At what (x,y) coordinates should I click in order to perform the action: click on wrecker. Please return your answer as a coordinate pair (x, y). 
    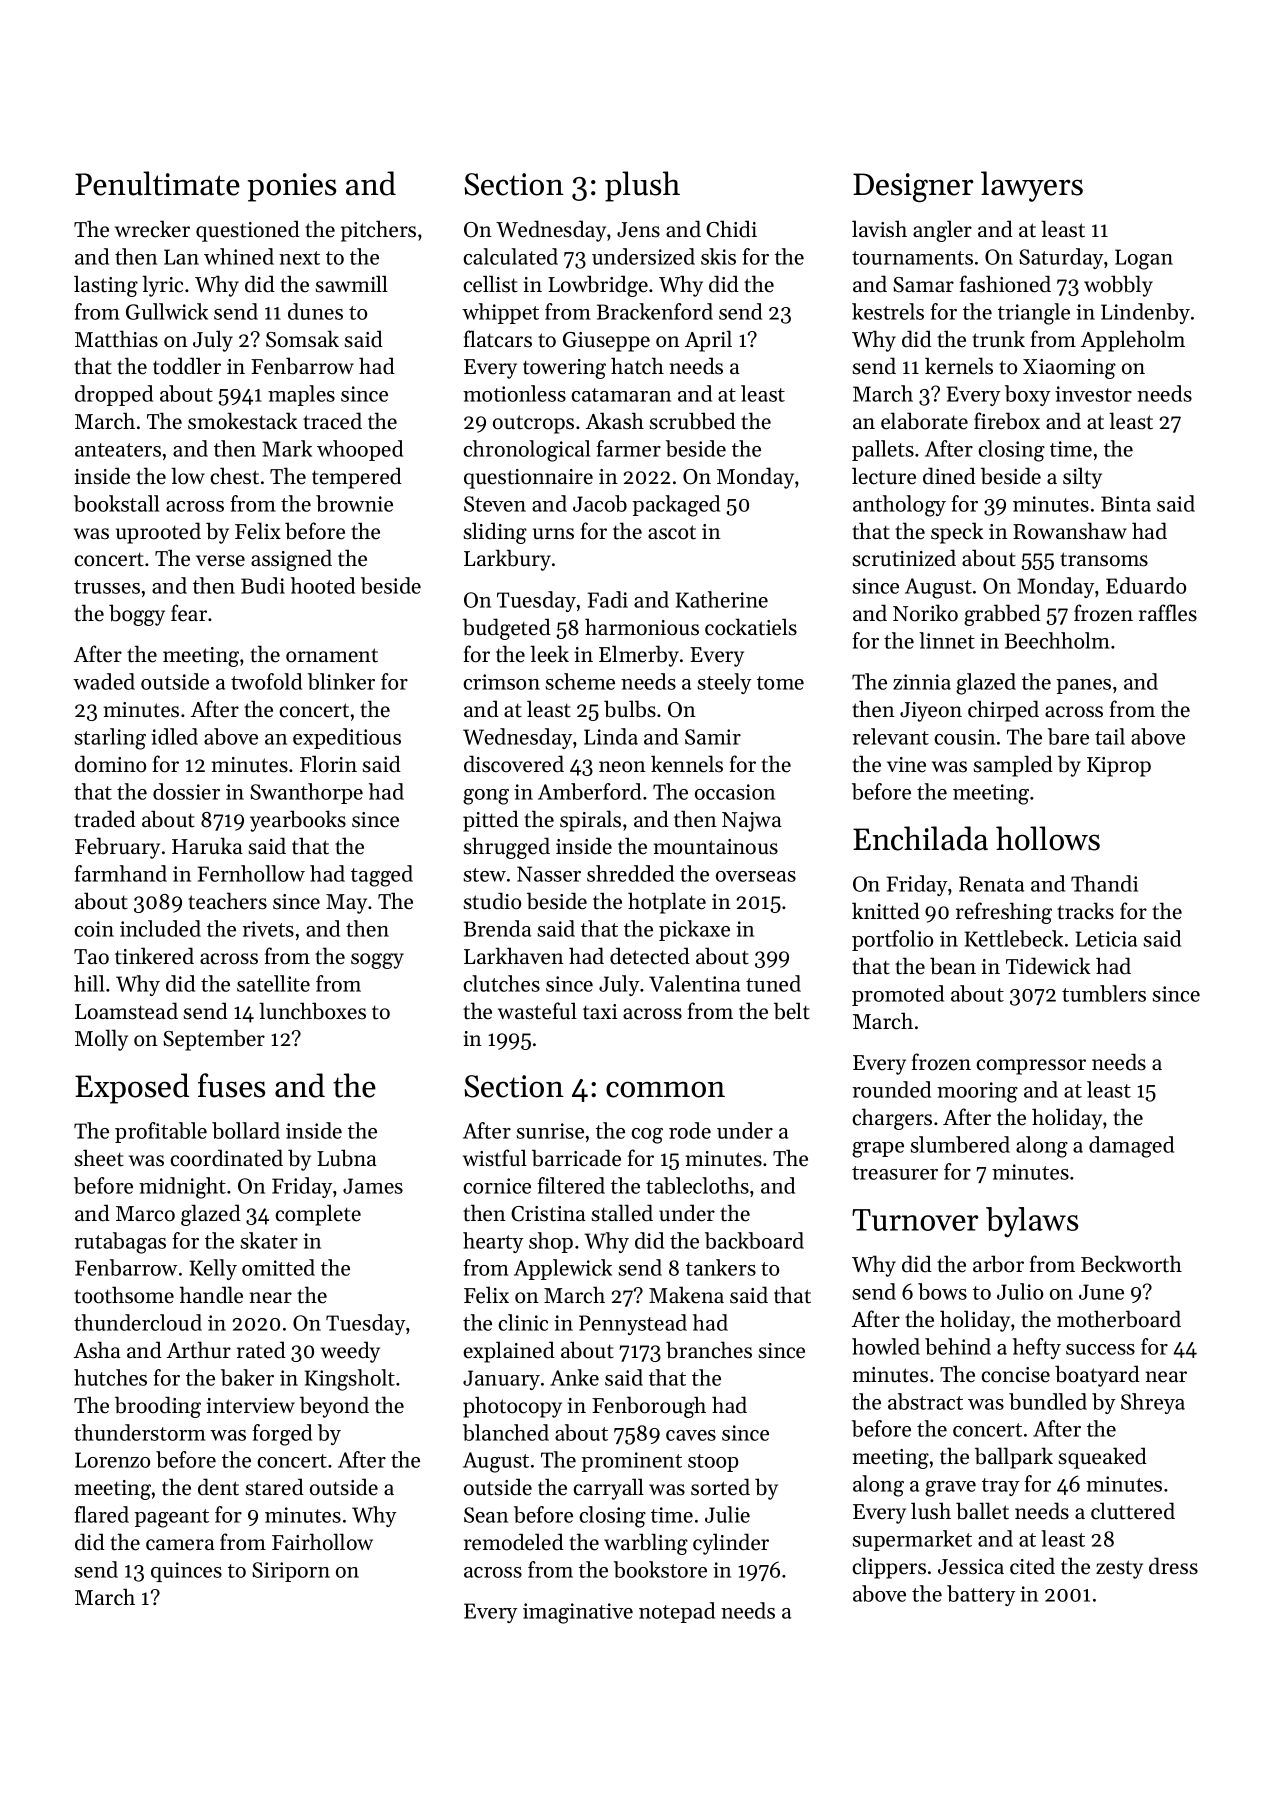
    Looking at the image, I should click on (152, 229).
